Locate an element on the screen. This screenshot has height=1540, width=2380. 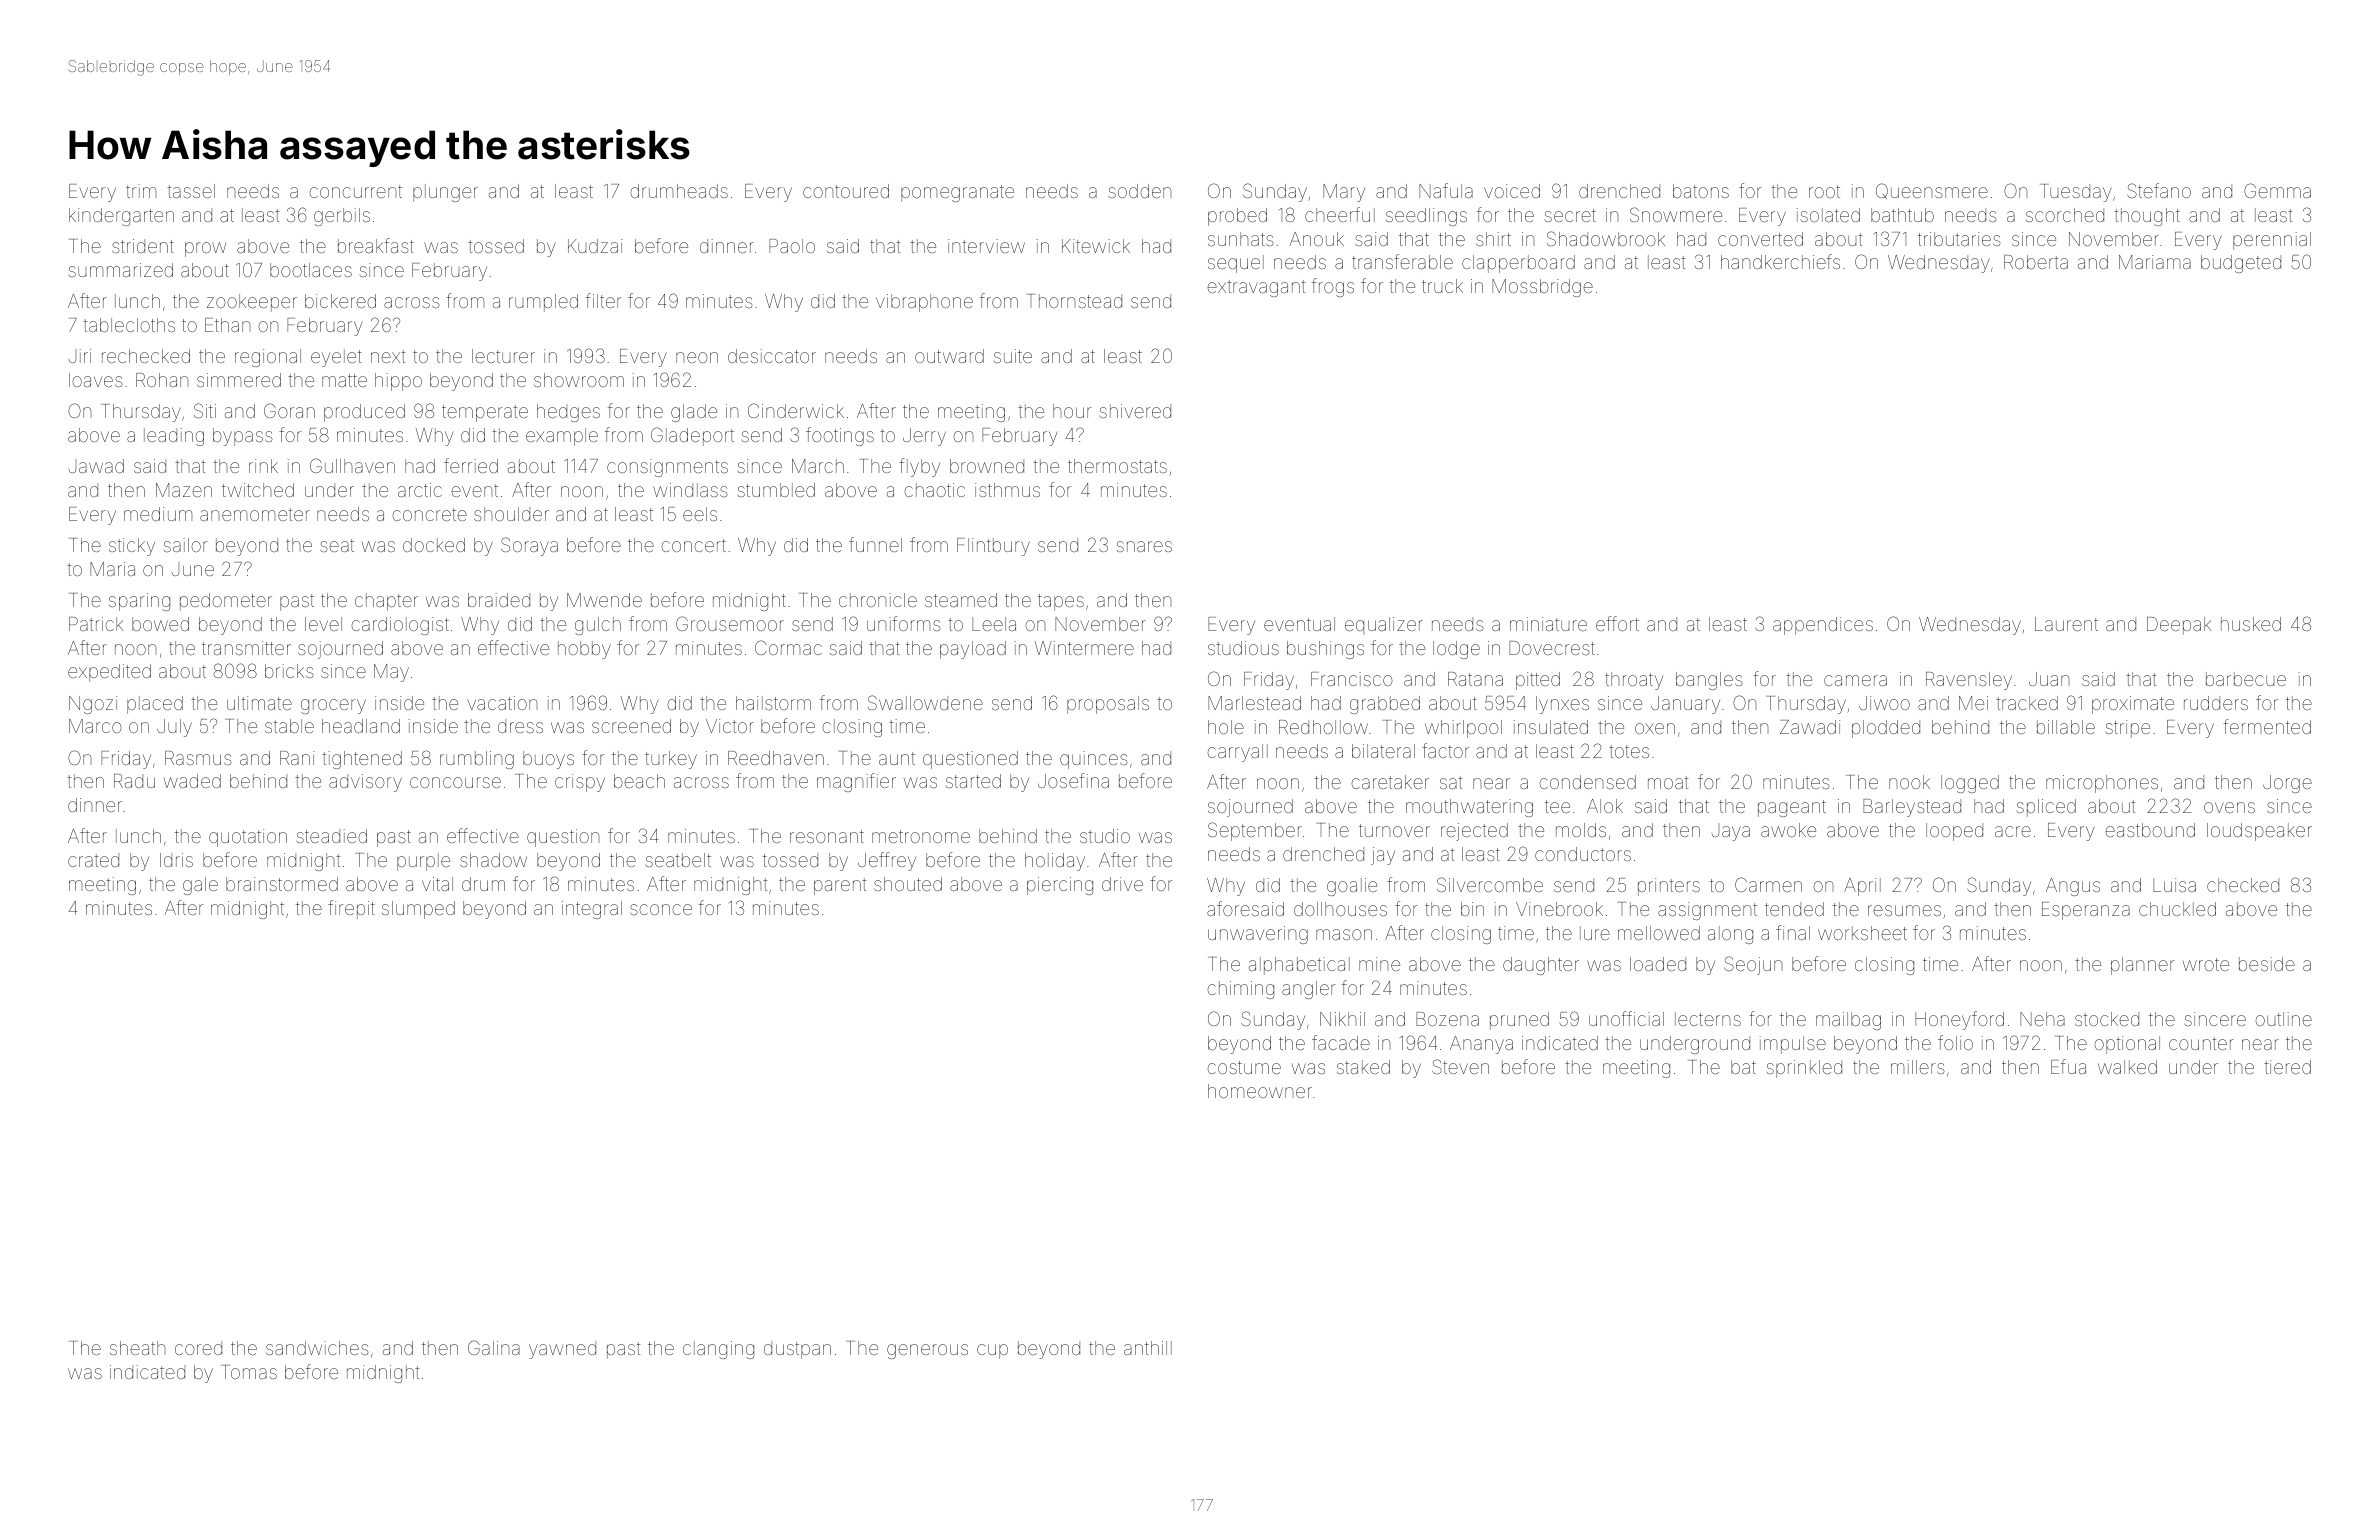
firepit is located at coordinates (351, 909).
